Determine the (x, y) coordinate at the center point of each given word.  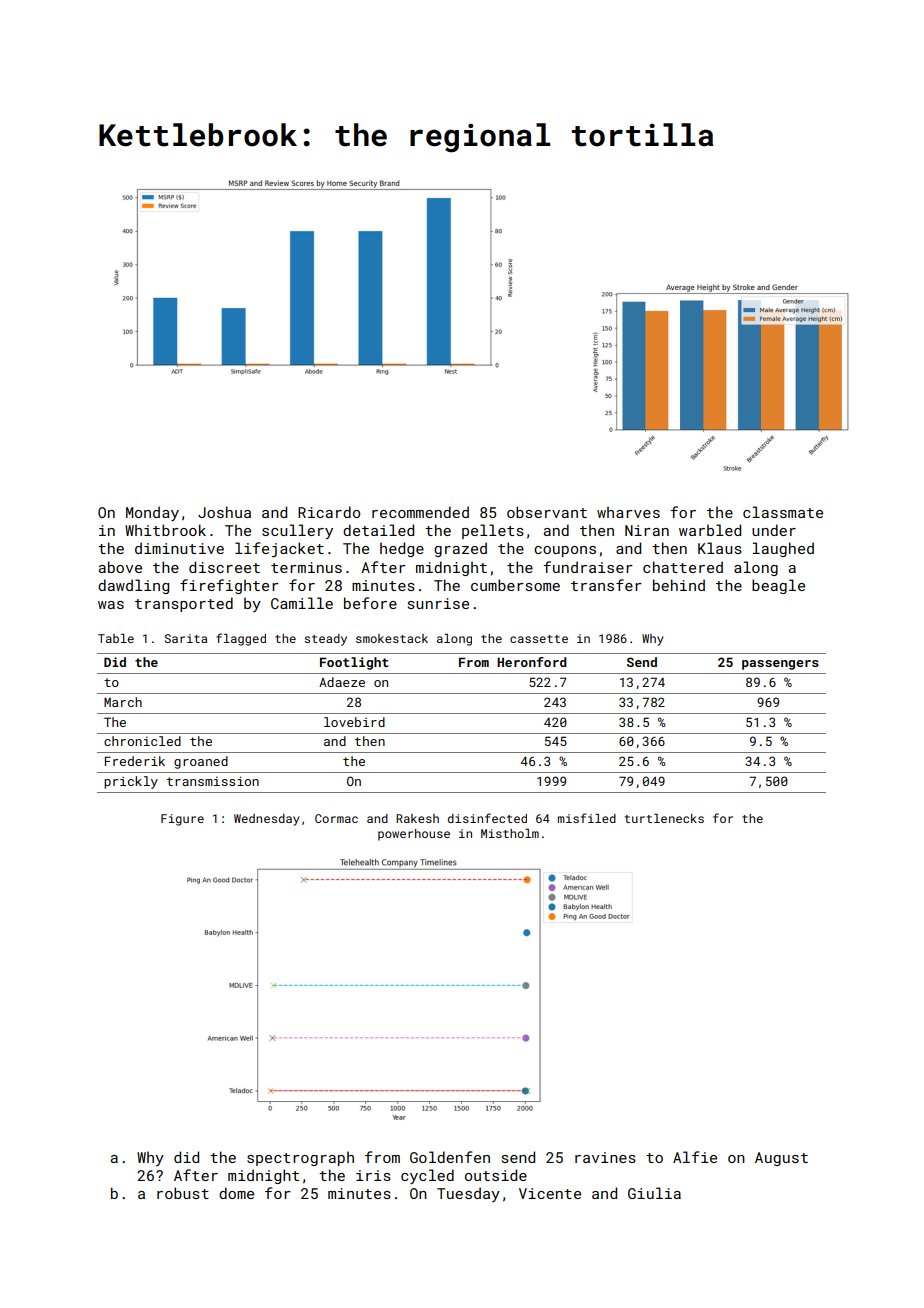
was (111, 605)
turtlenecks (664, 818)
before (370, 603)
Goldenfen (450, 1157)
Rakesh (417, 818)
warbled (710, 530)
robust (183, 1193)
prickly (131, 782)
